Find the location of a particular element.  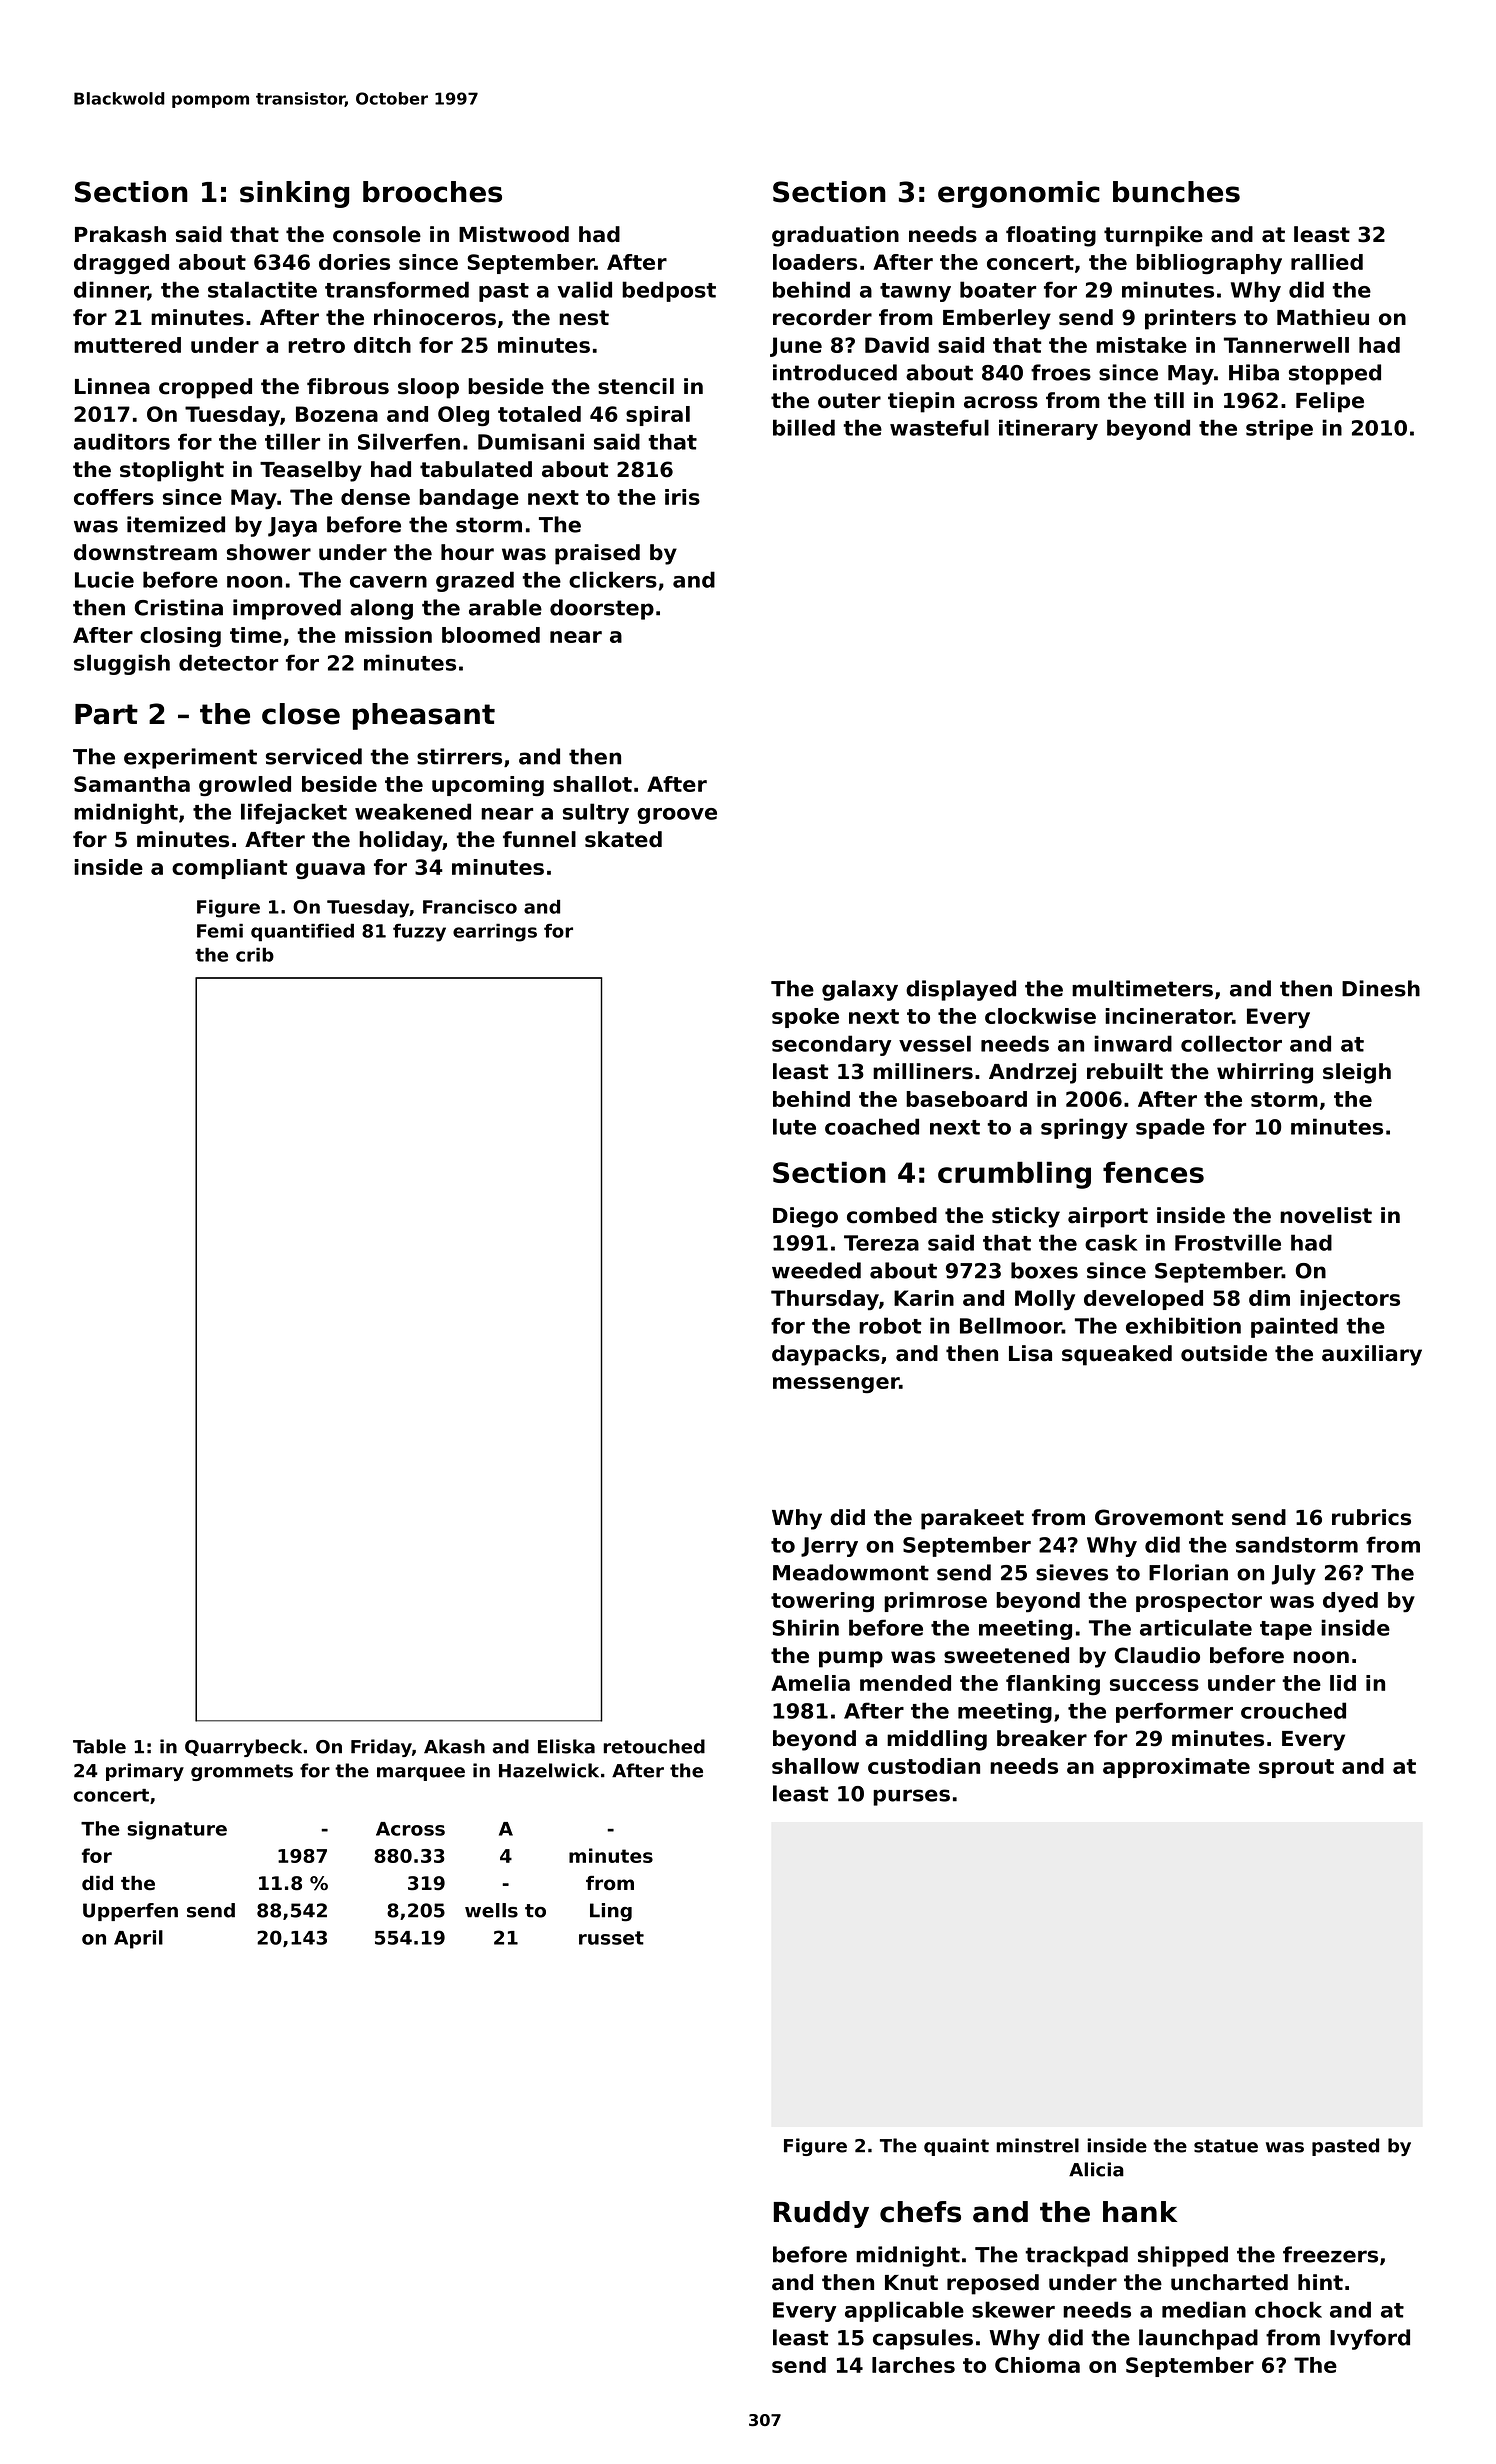

April is located at coordinates (138, 1939).
